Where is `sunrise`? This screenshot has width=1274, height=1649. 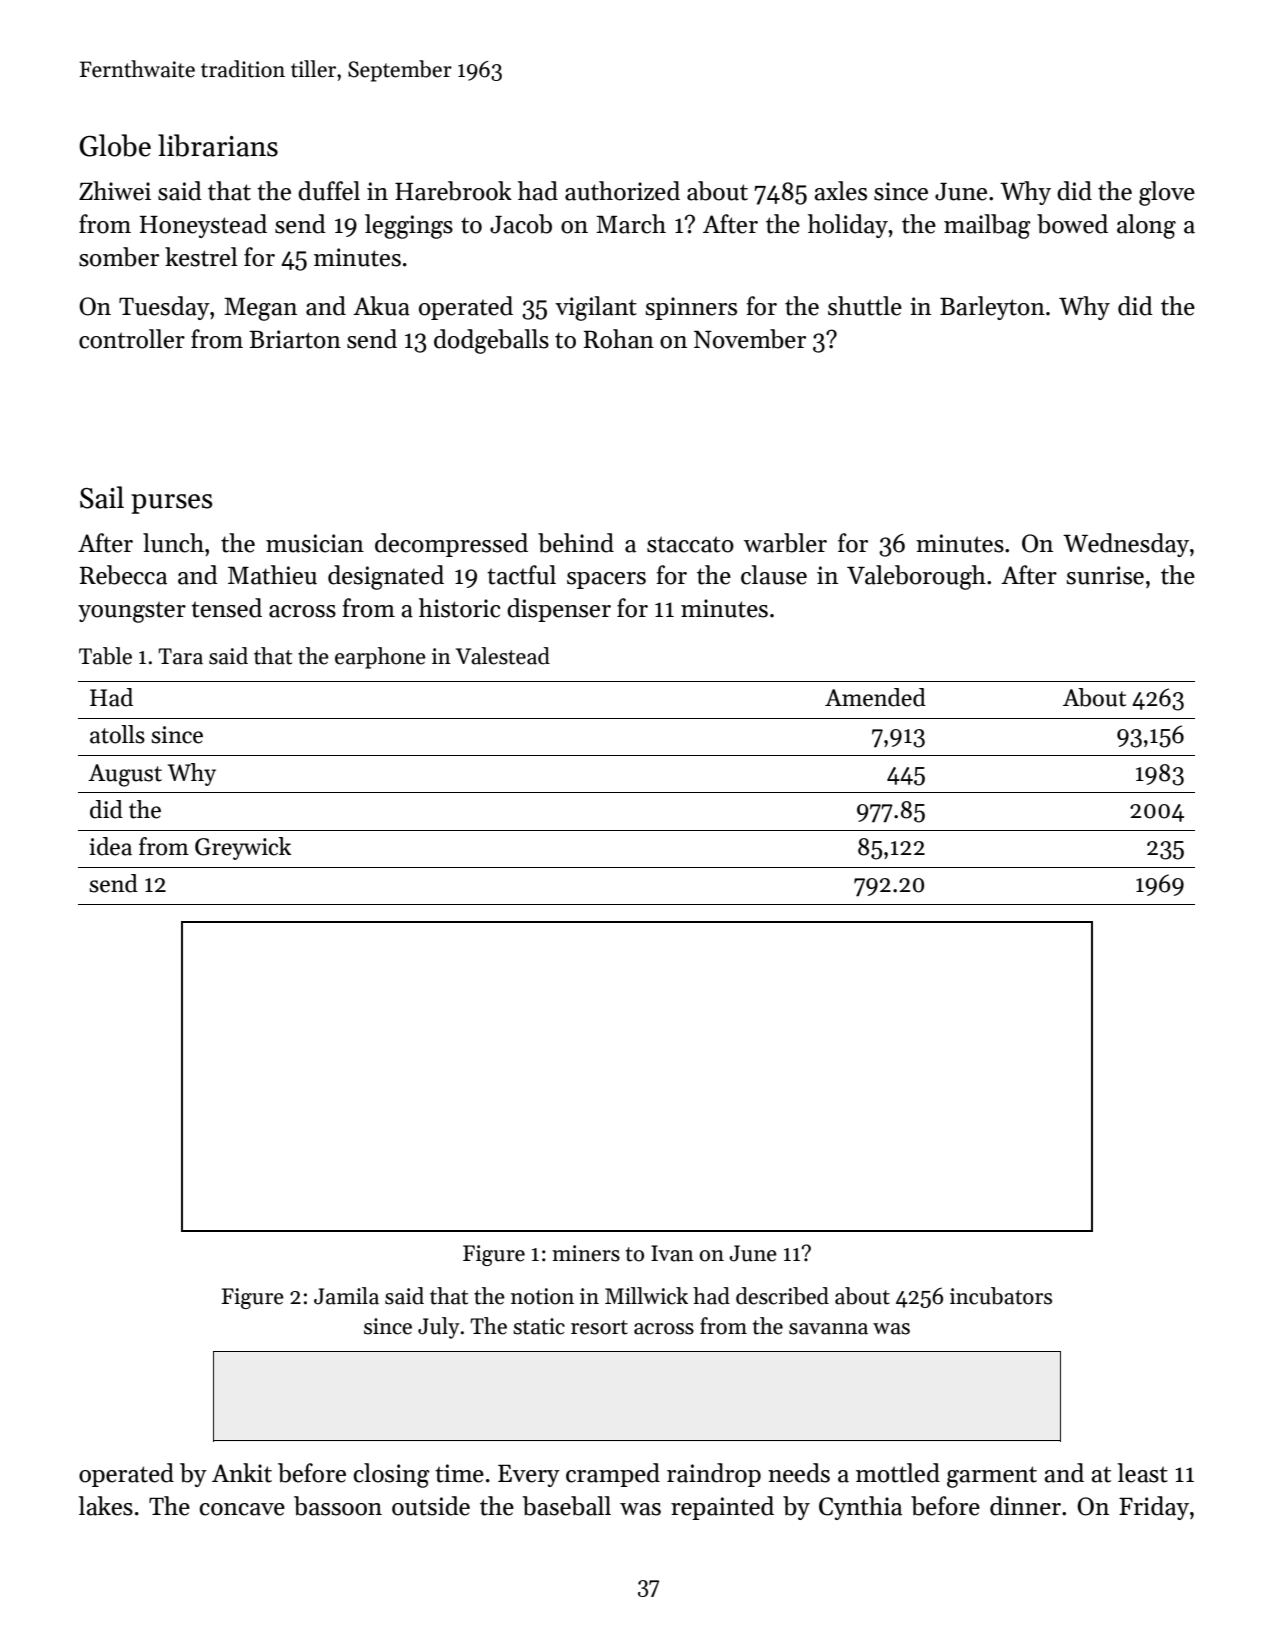 sunrise is located at coordinates (1105, 575).
